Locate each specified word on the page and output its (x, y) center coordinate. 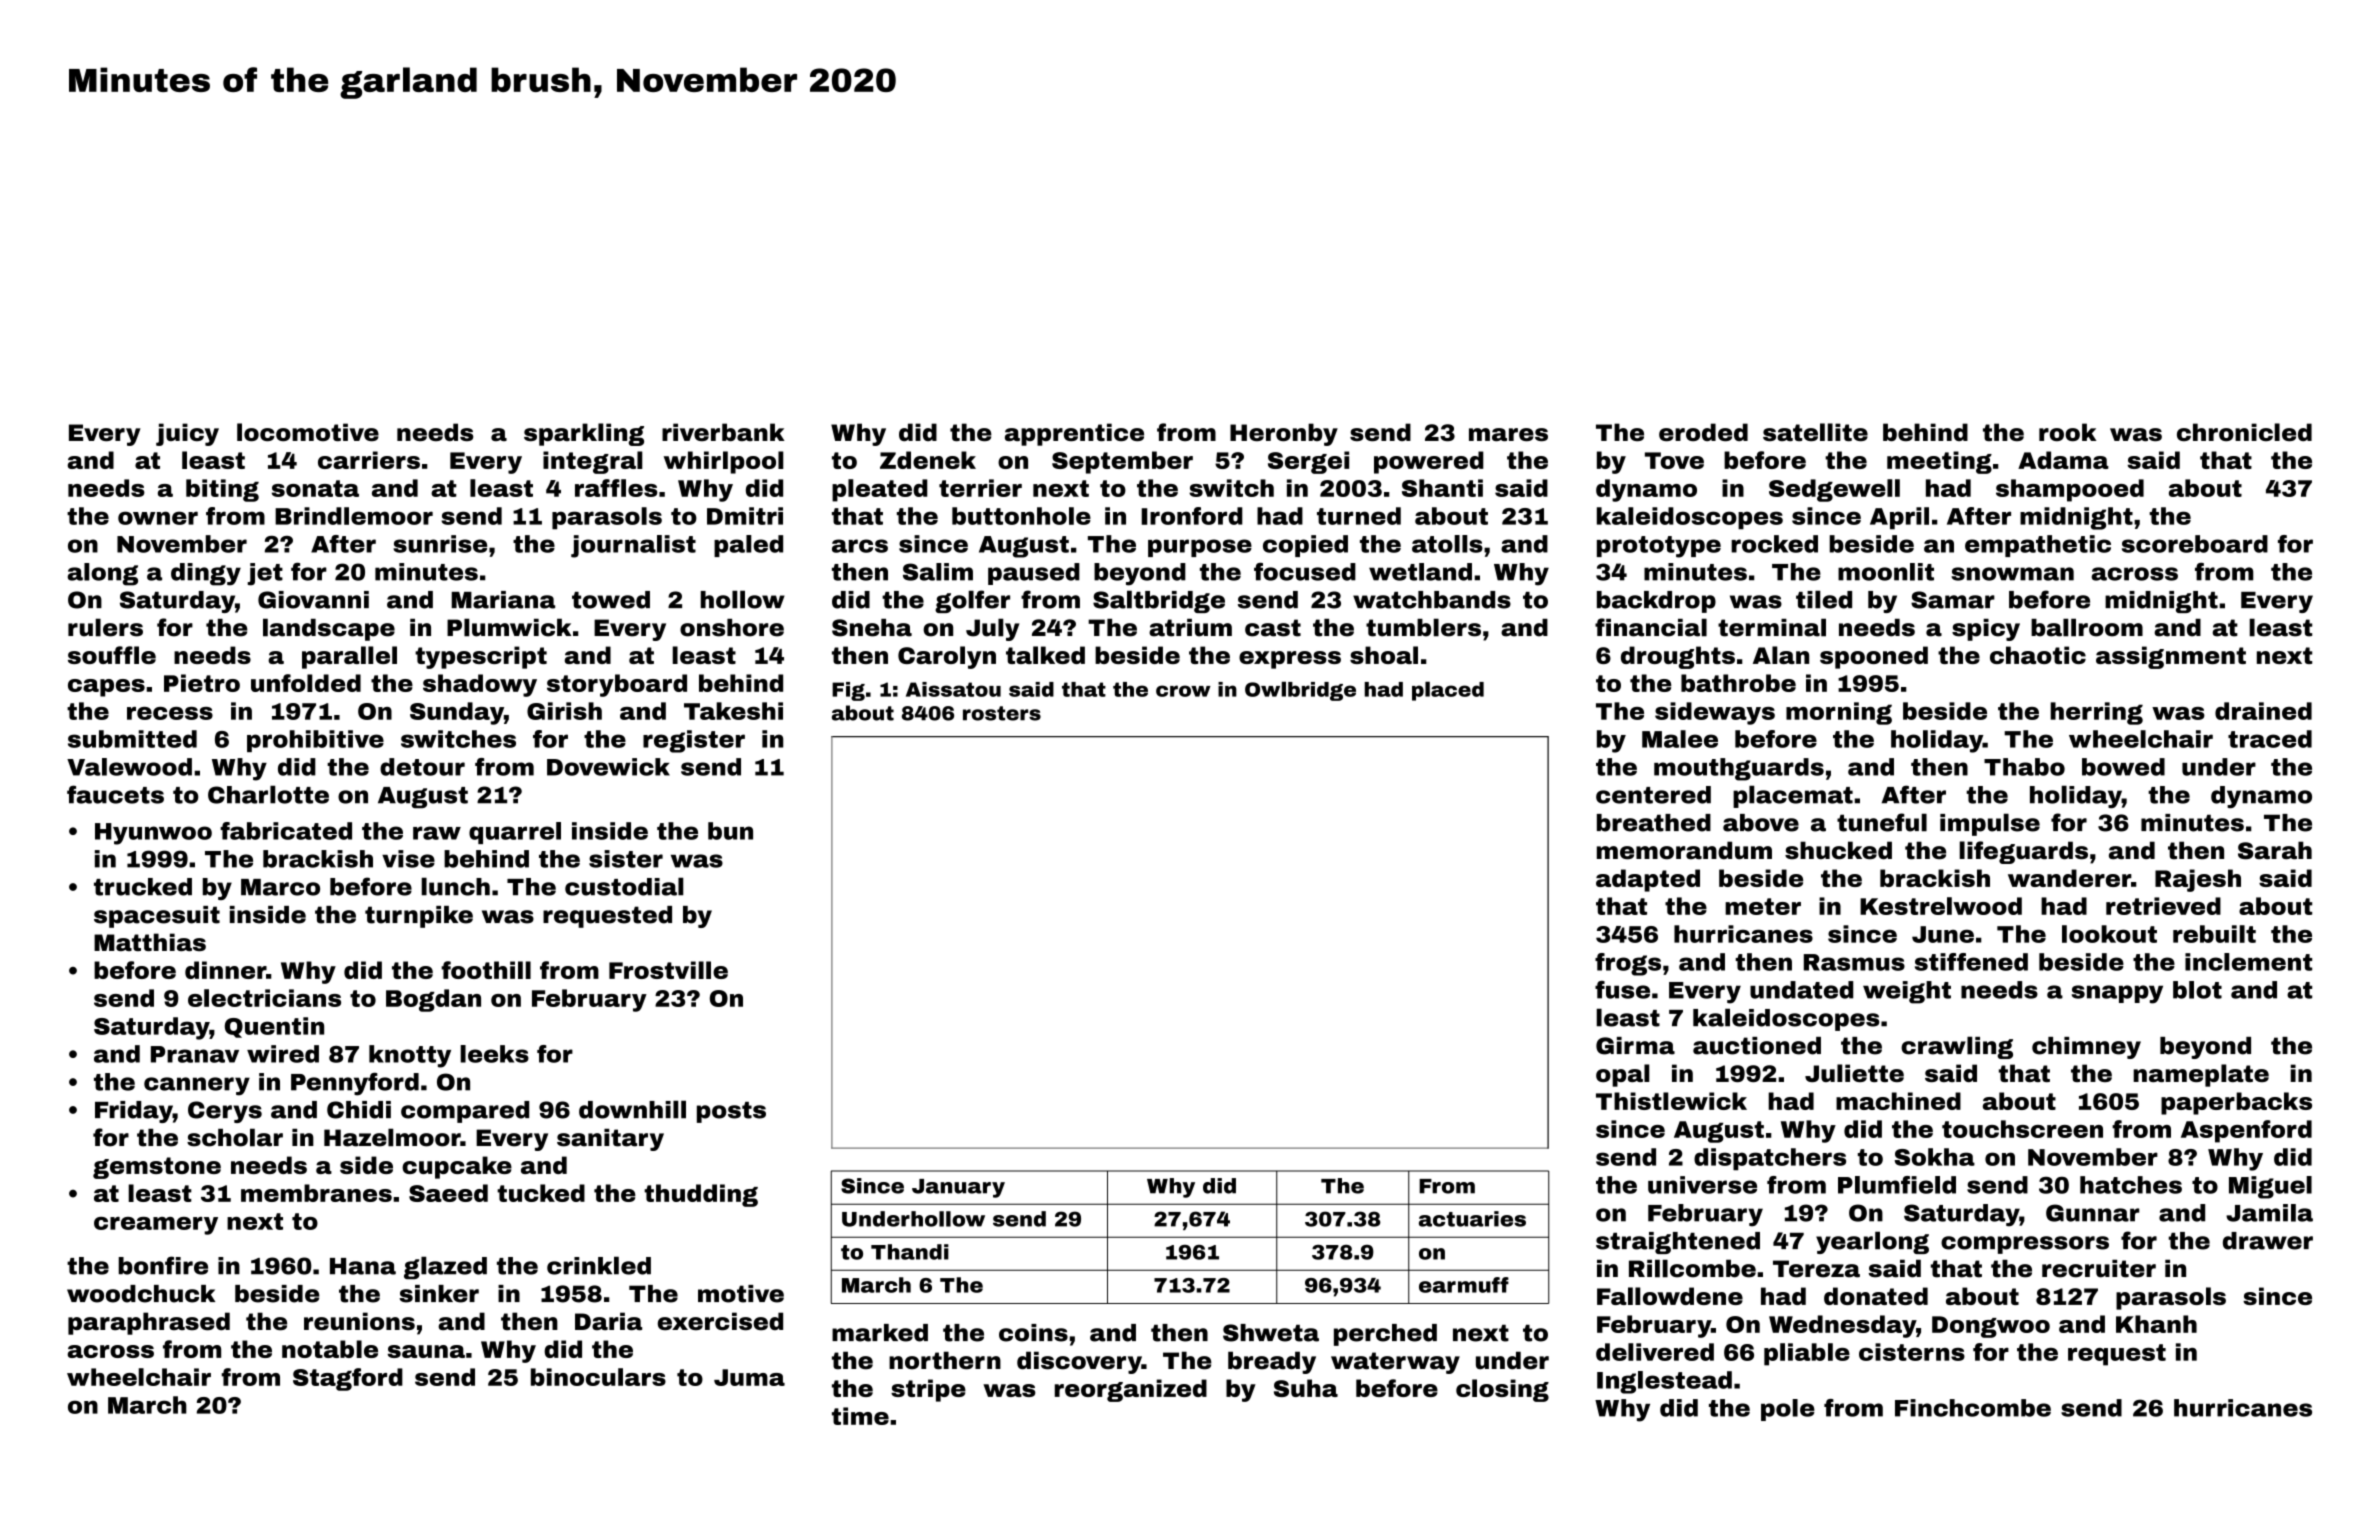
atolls (1447, 544)
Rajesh (2198, 880)
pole (1788, 1410)
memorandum (1684, 850)
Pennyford (355, 1084)
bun (730, 831)
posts (731, 1112)
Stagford (348, 1379)
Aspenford (2246, 1131)
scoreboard (2195, 544)
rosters (1002, 713)
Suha (1306, 1388)
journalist (633, 546)
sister (626, 859)
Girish (564, 711)
